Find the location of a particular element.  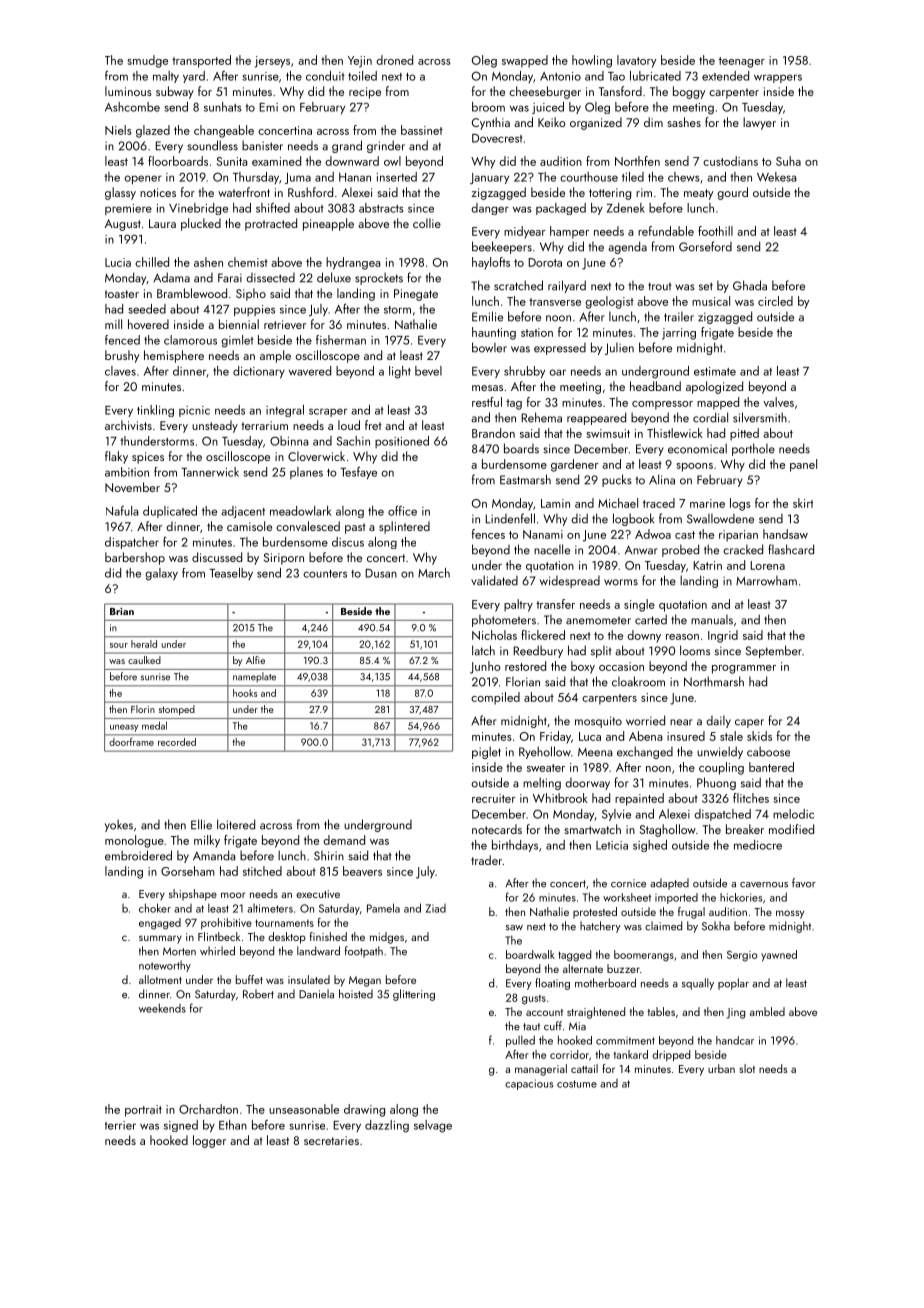

cracked is located at coordinates (743, 549).
